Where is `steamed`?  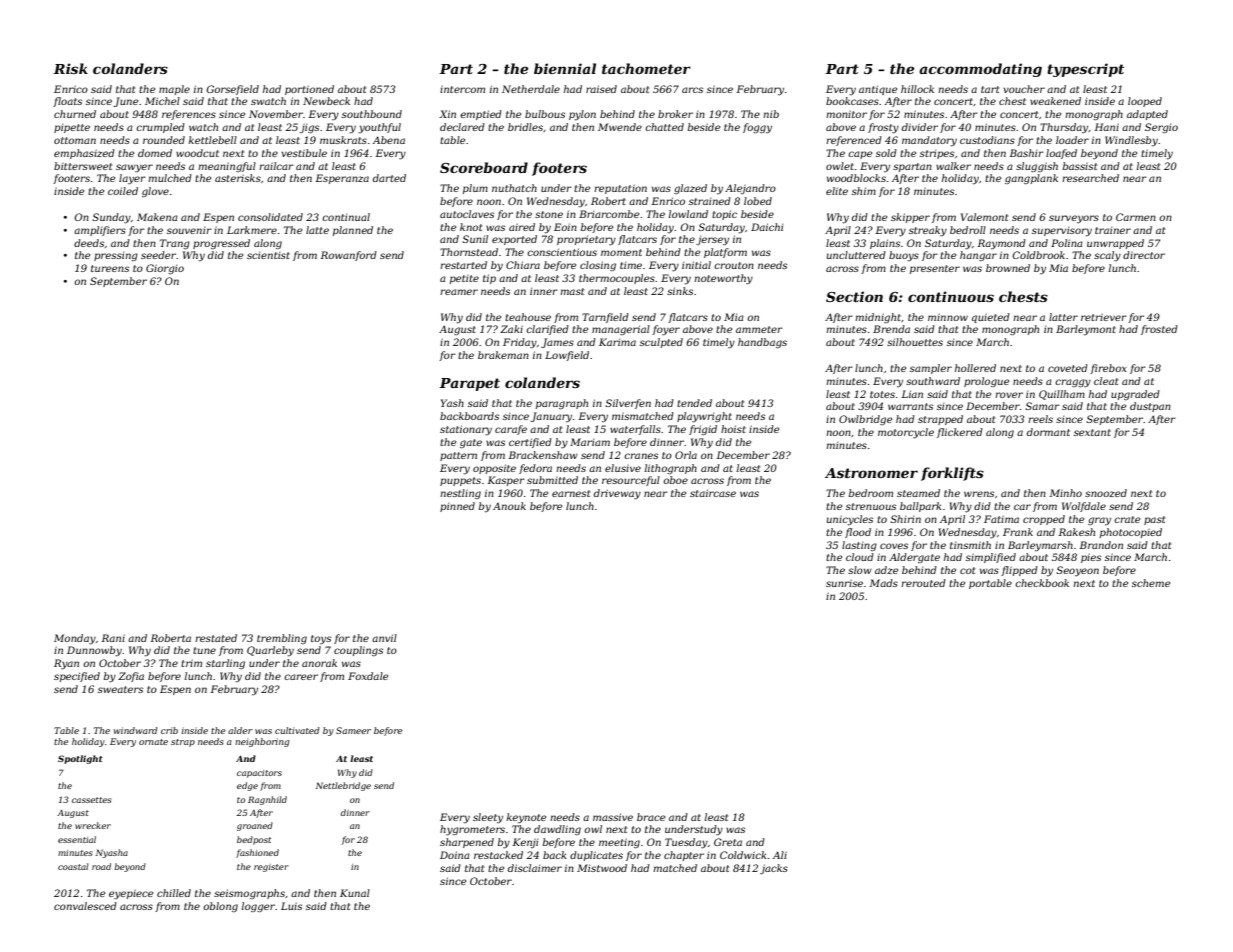
steamed is located at coordinates (918, 493).
